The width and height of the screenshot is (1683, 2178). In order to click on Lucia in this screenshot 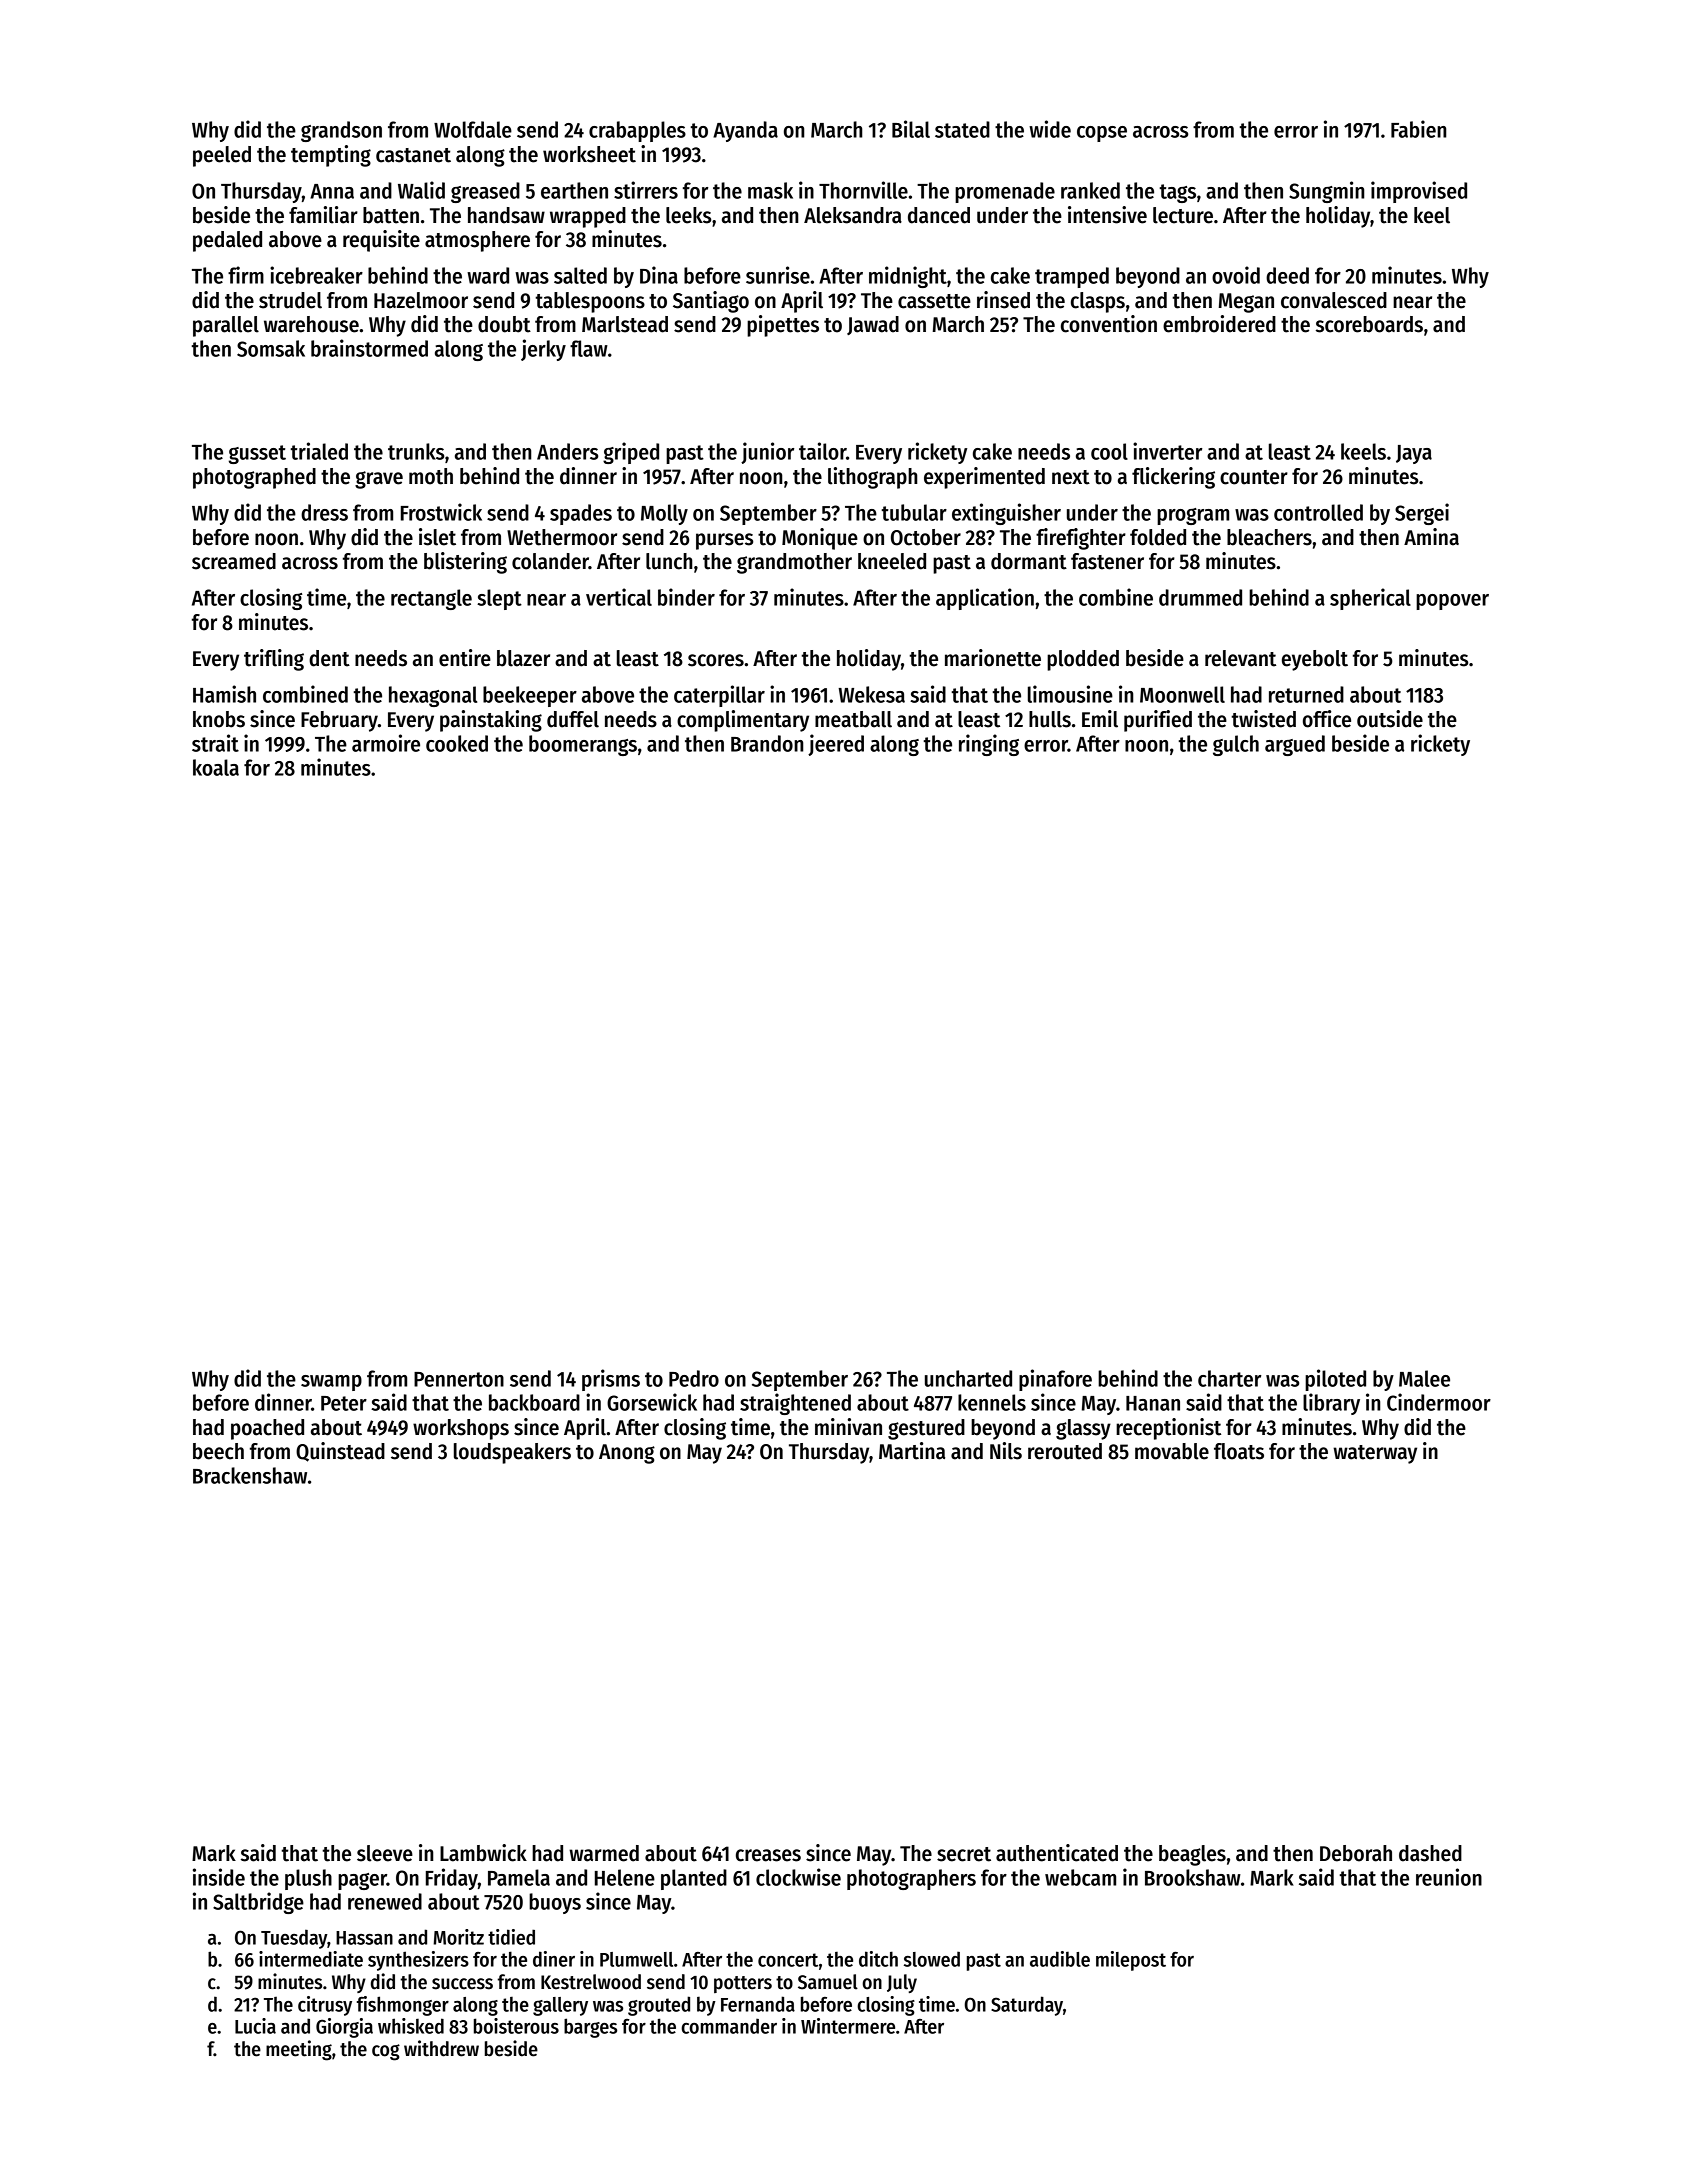, I will do `click(255, 2026)`.
